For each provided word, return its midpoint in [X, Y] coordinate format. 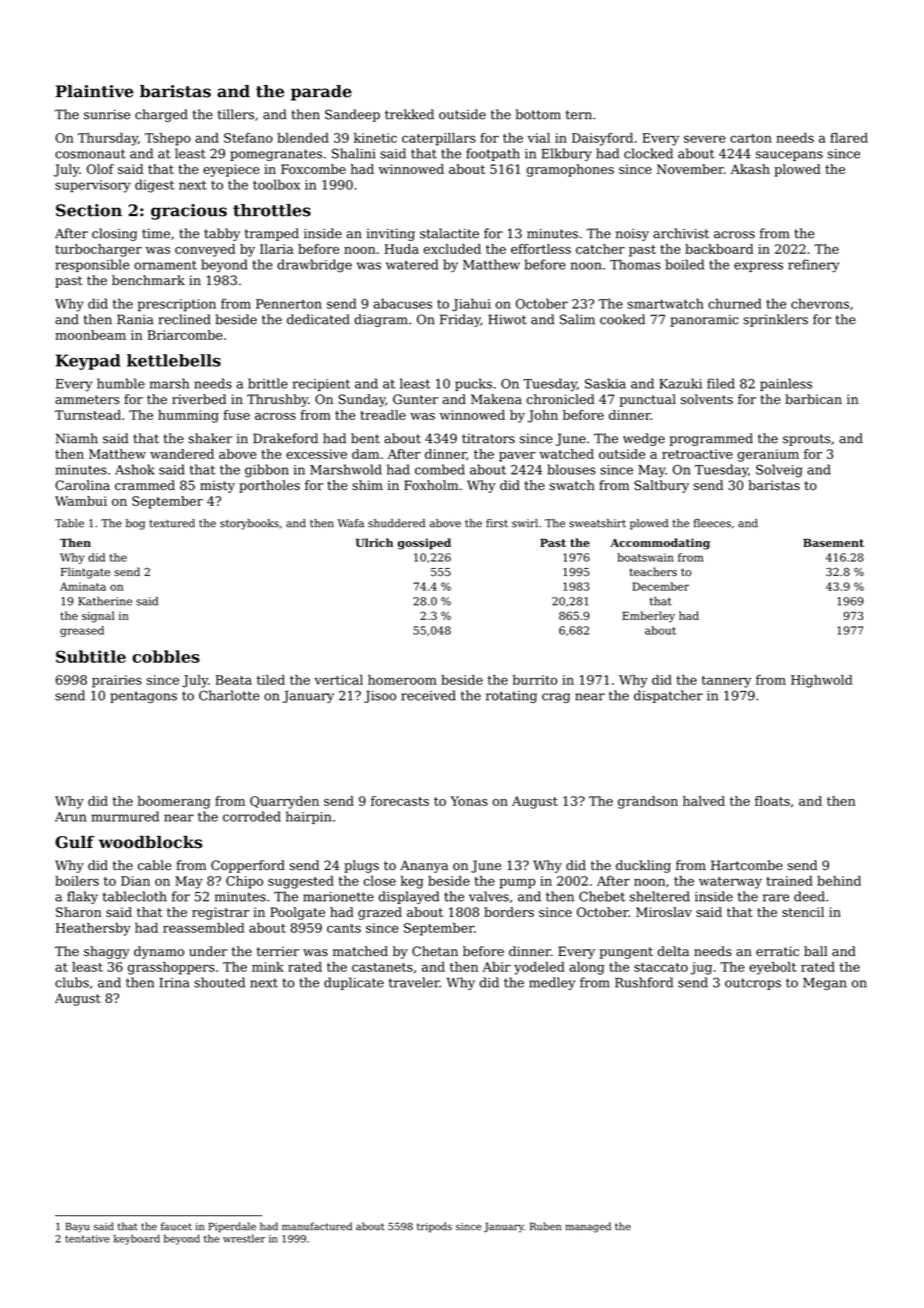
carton [751, 138]
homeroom [402, 680]
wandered [182, 454]
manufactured [317, 1226]
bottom [538, 114]
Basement [833, 542]
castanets [382, 967]
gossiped [424, 544]
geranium [768, 455]
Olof [100, 169]
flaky [82, 897]
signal [98, 617]
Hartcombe [747, 865]
